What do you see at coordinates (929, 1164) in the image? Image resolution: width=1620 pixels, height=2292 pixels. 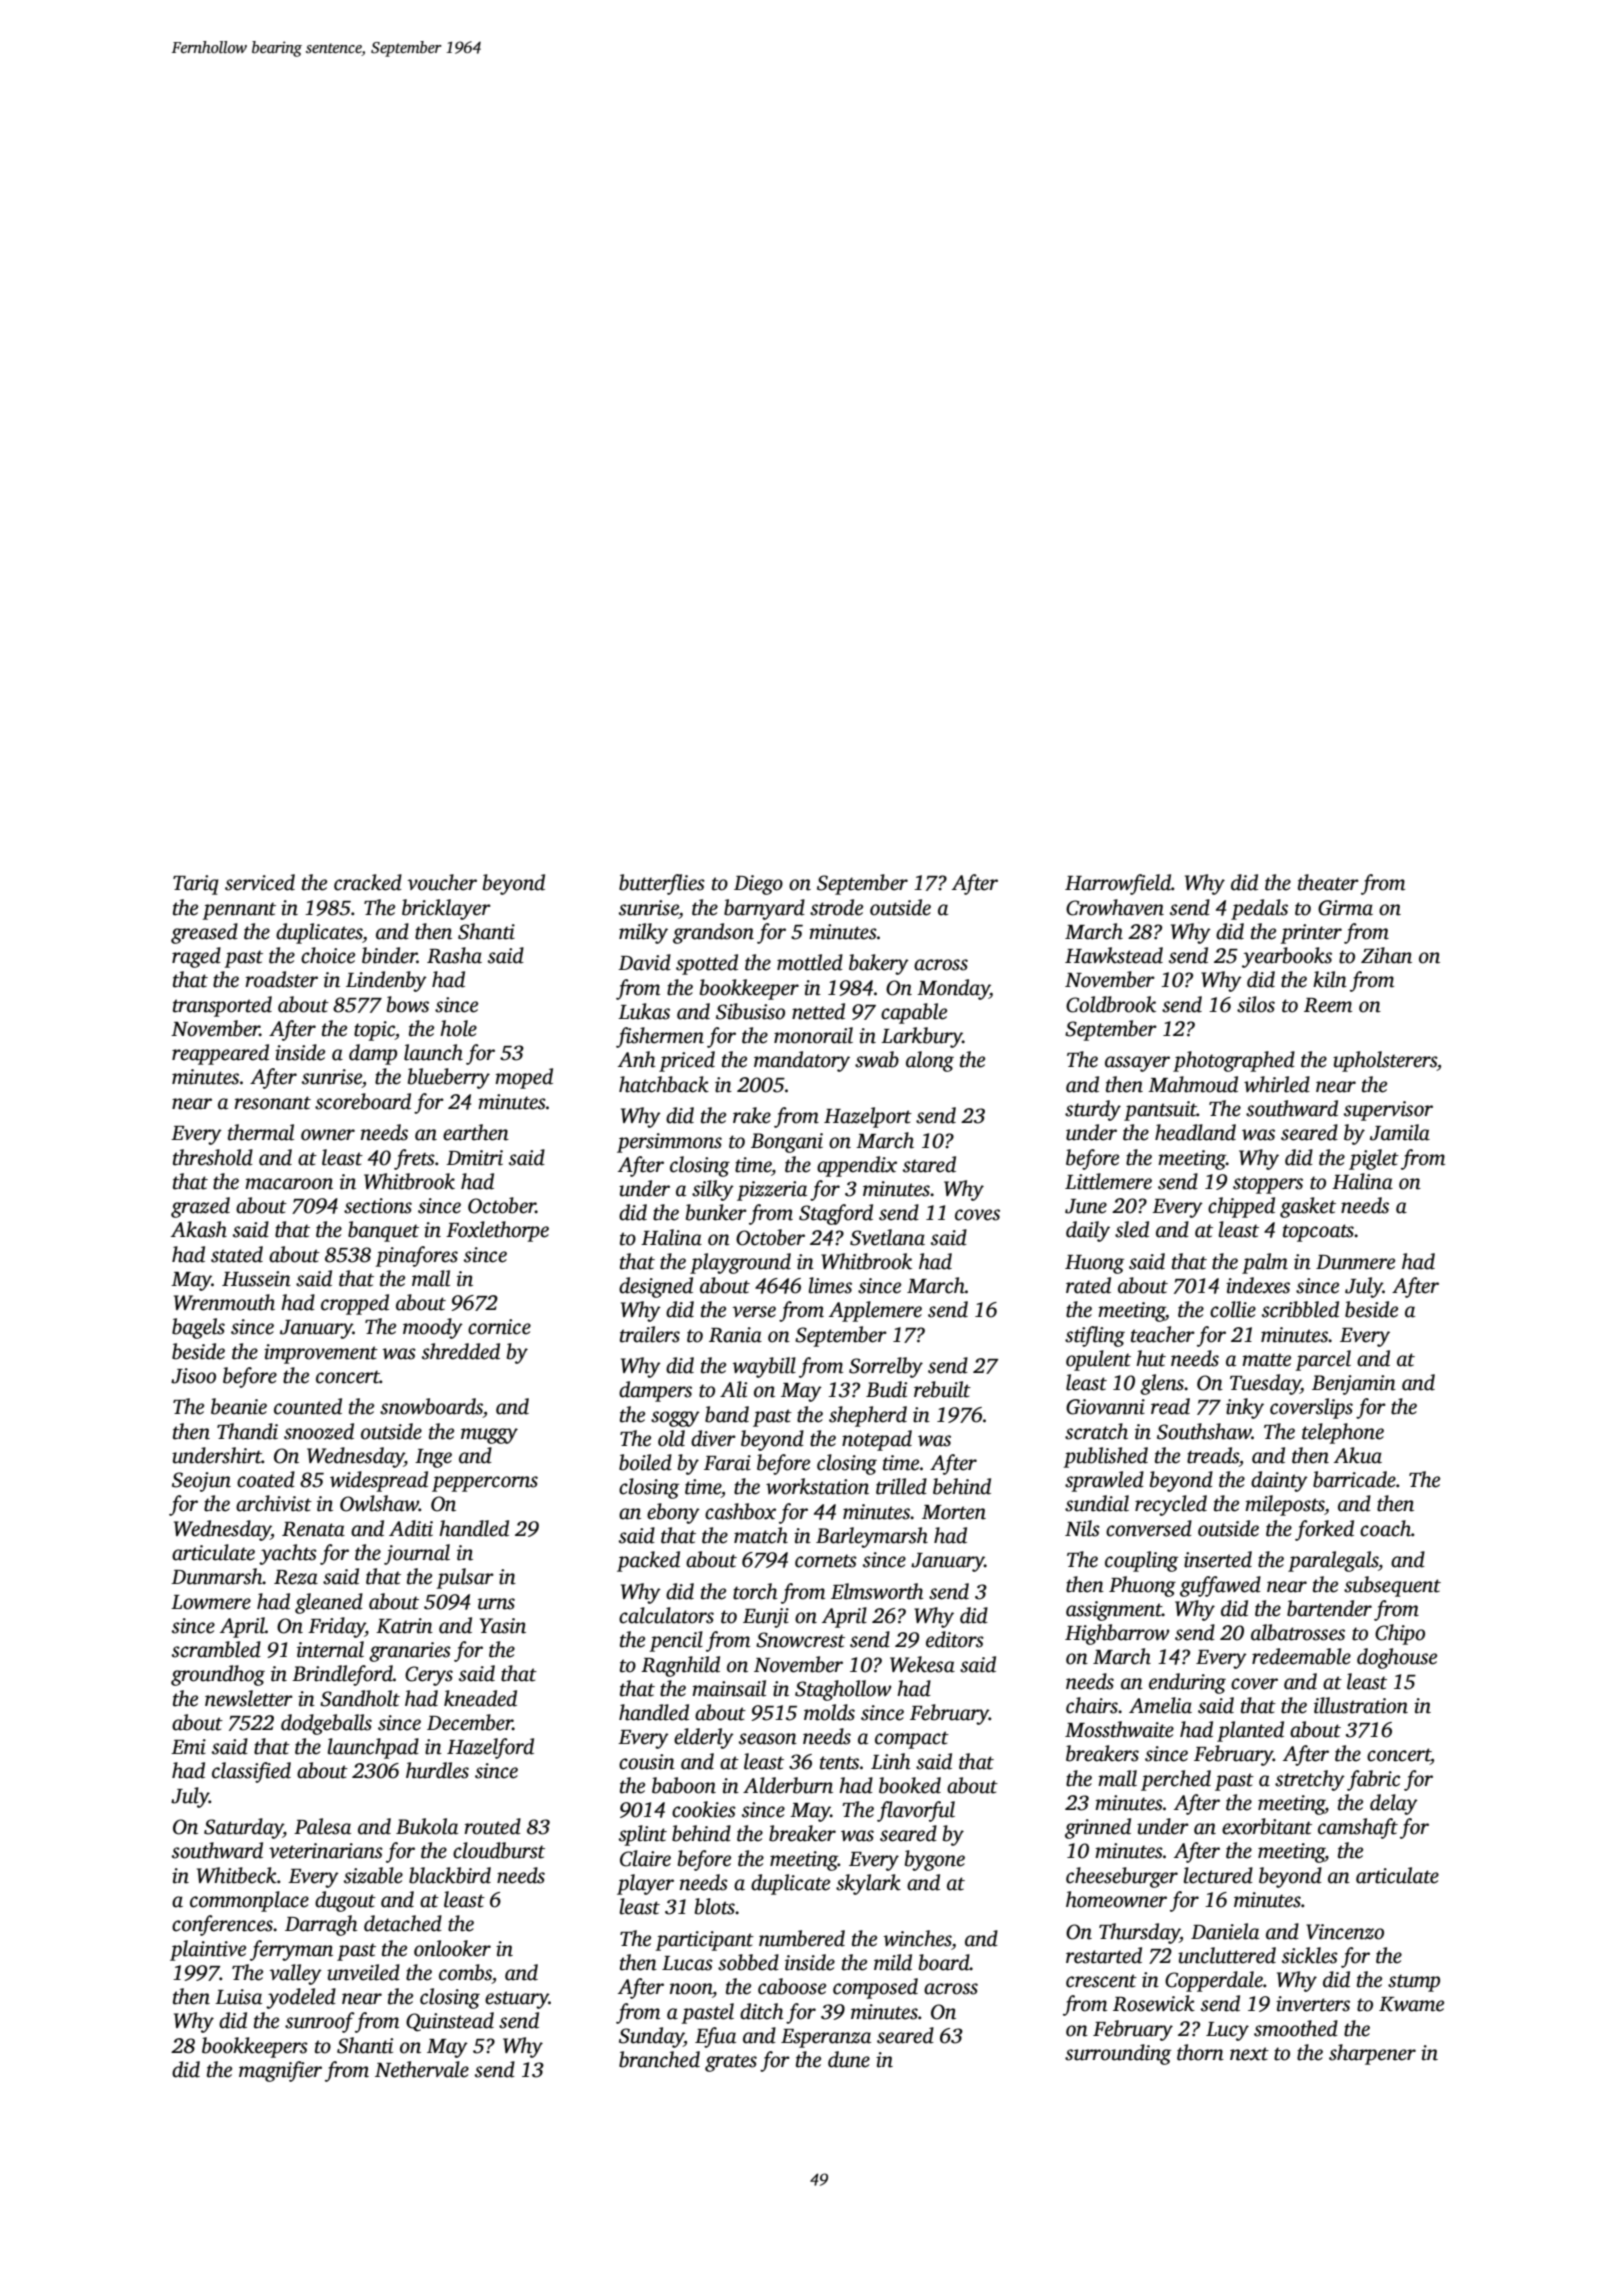 I see `stared` at bounding box center [929, 1164].
